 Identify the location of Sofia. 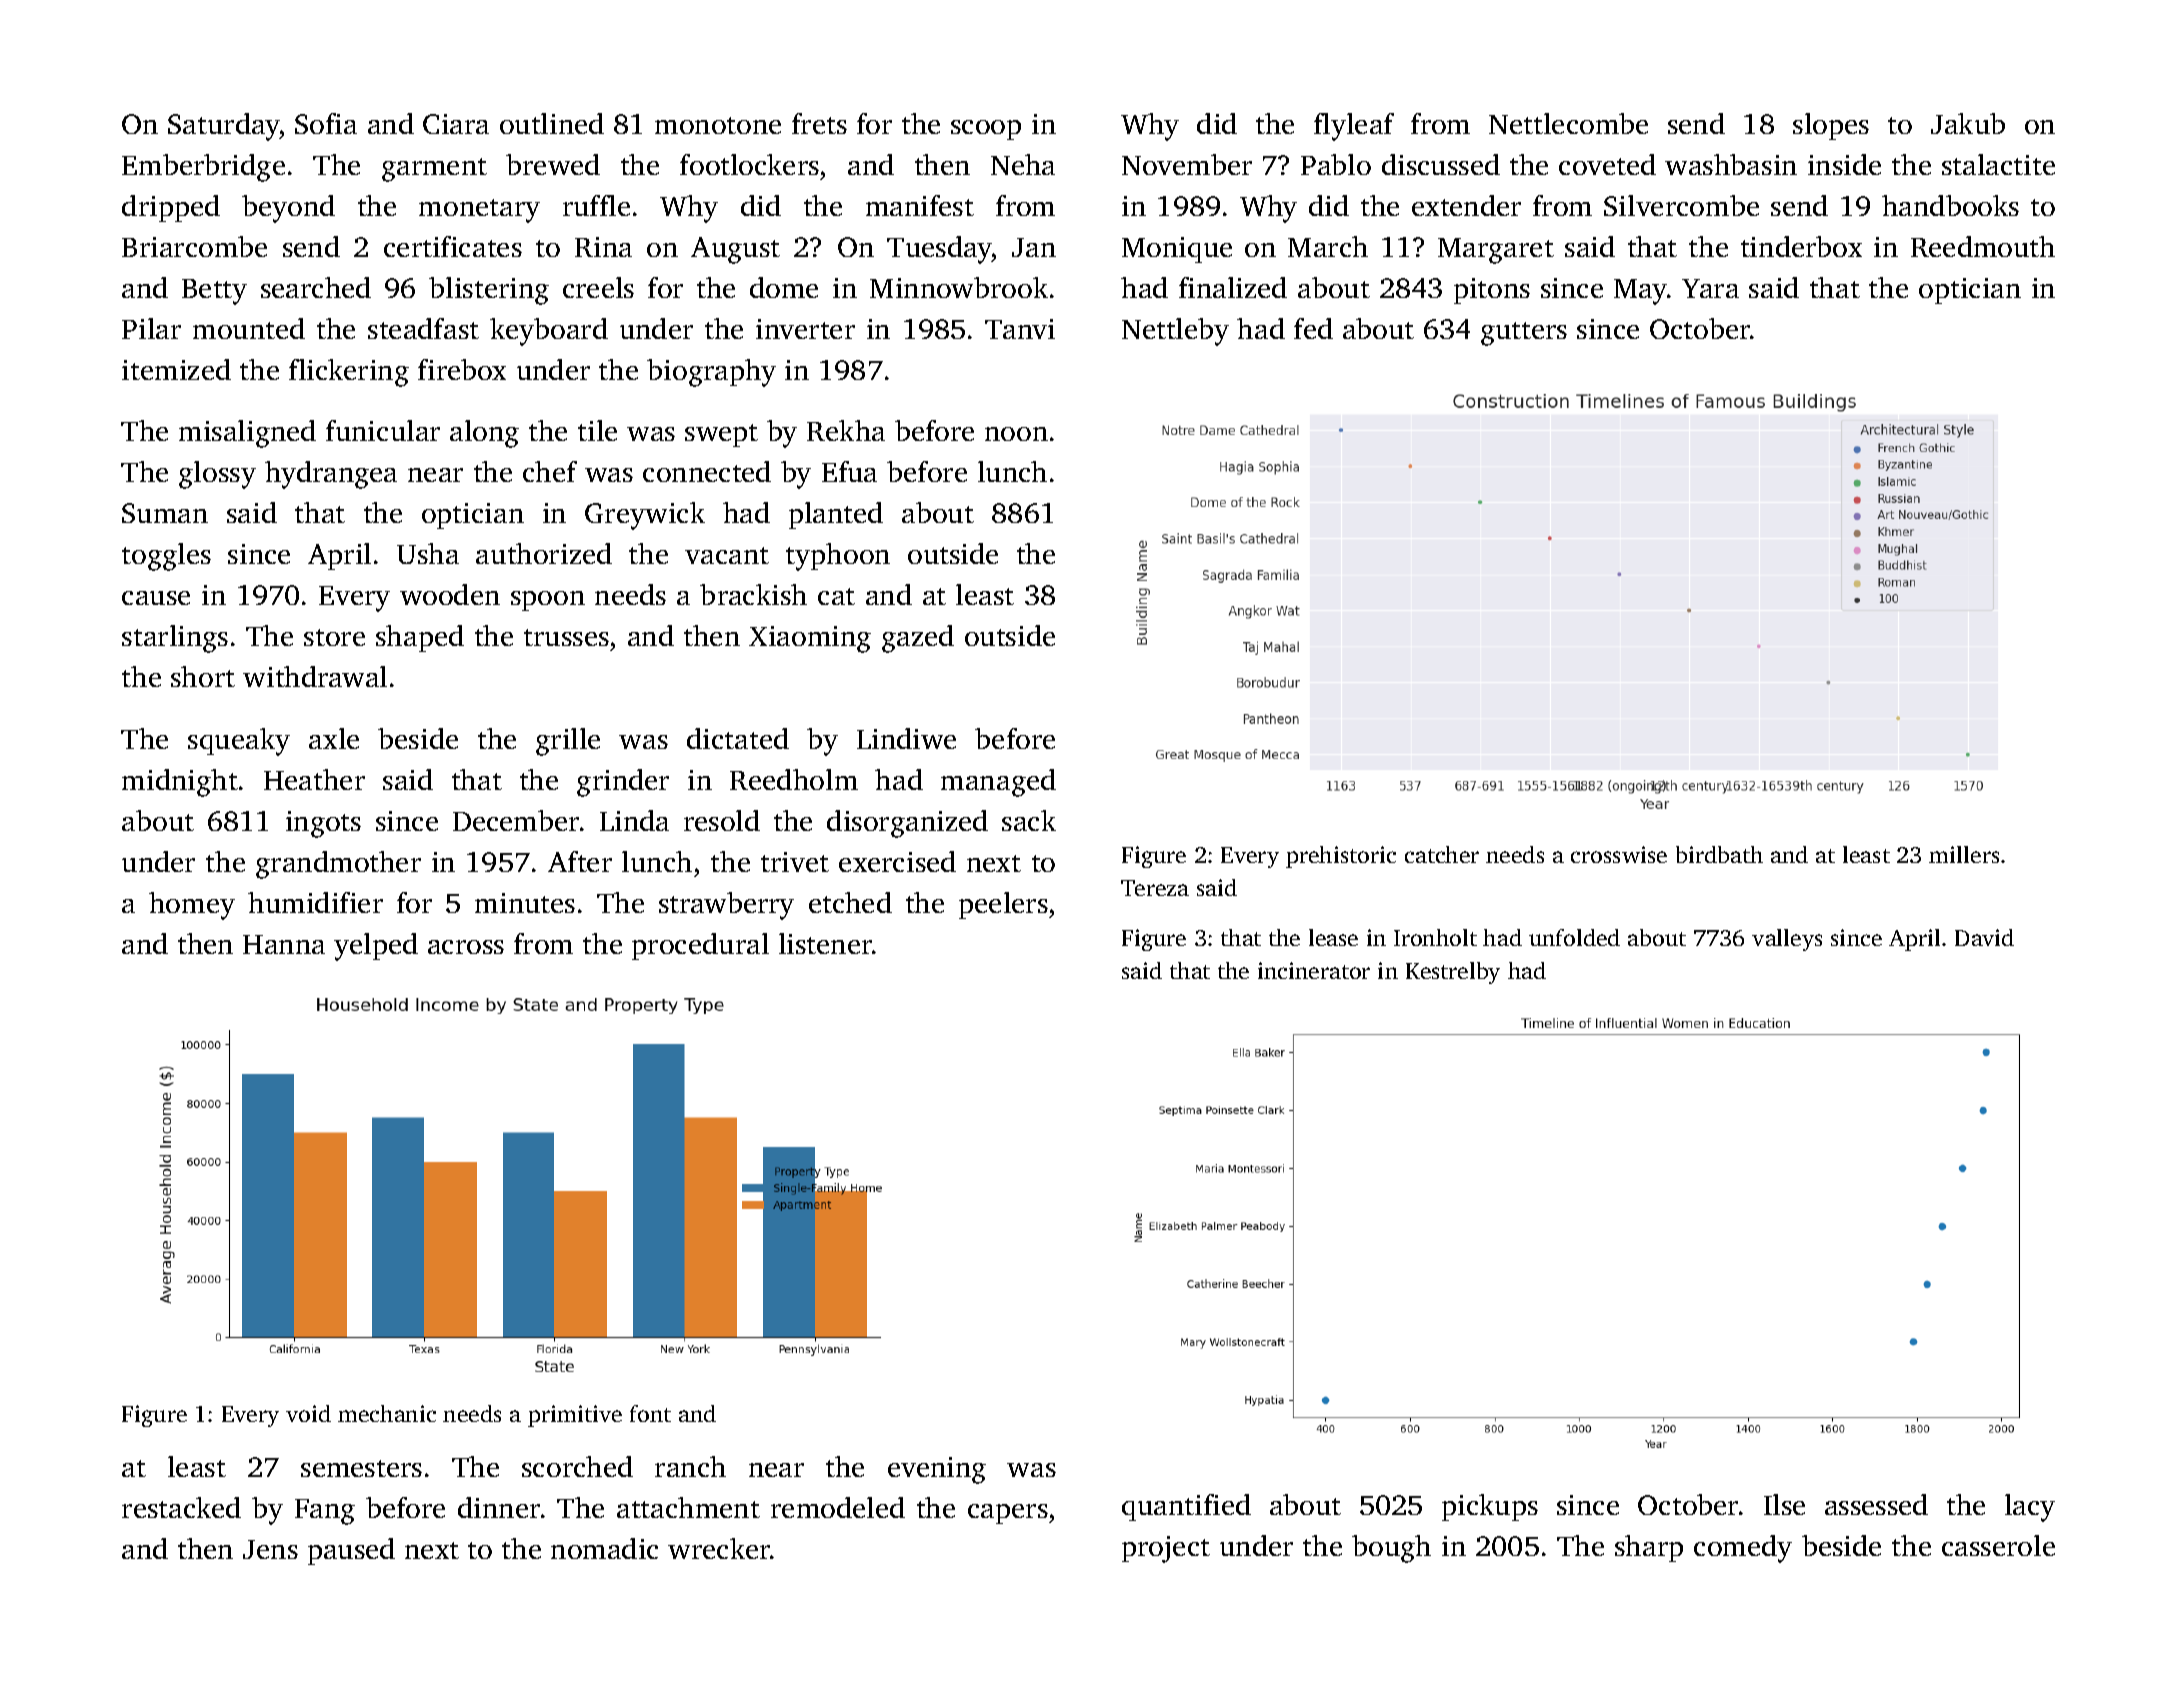
(326, 123).
